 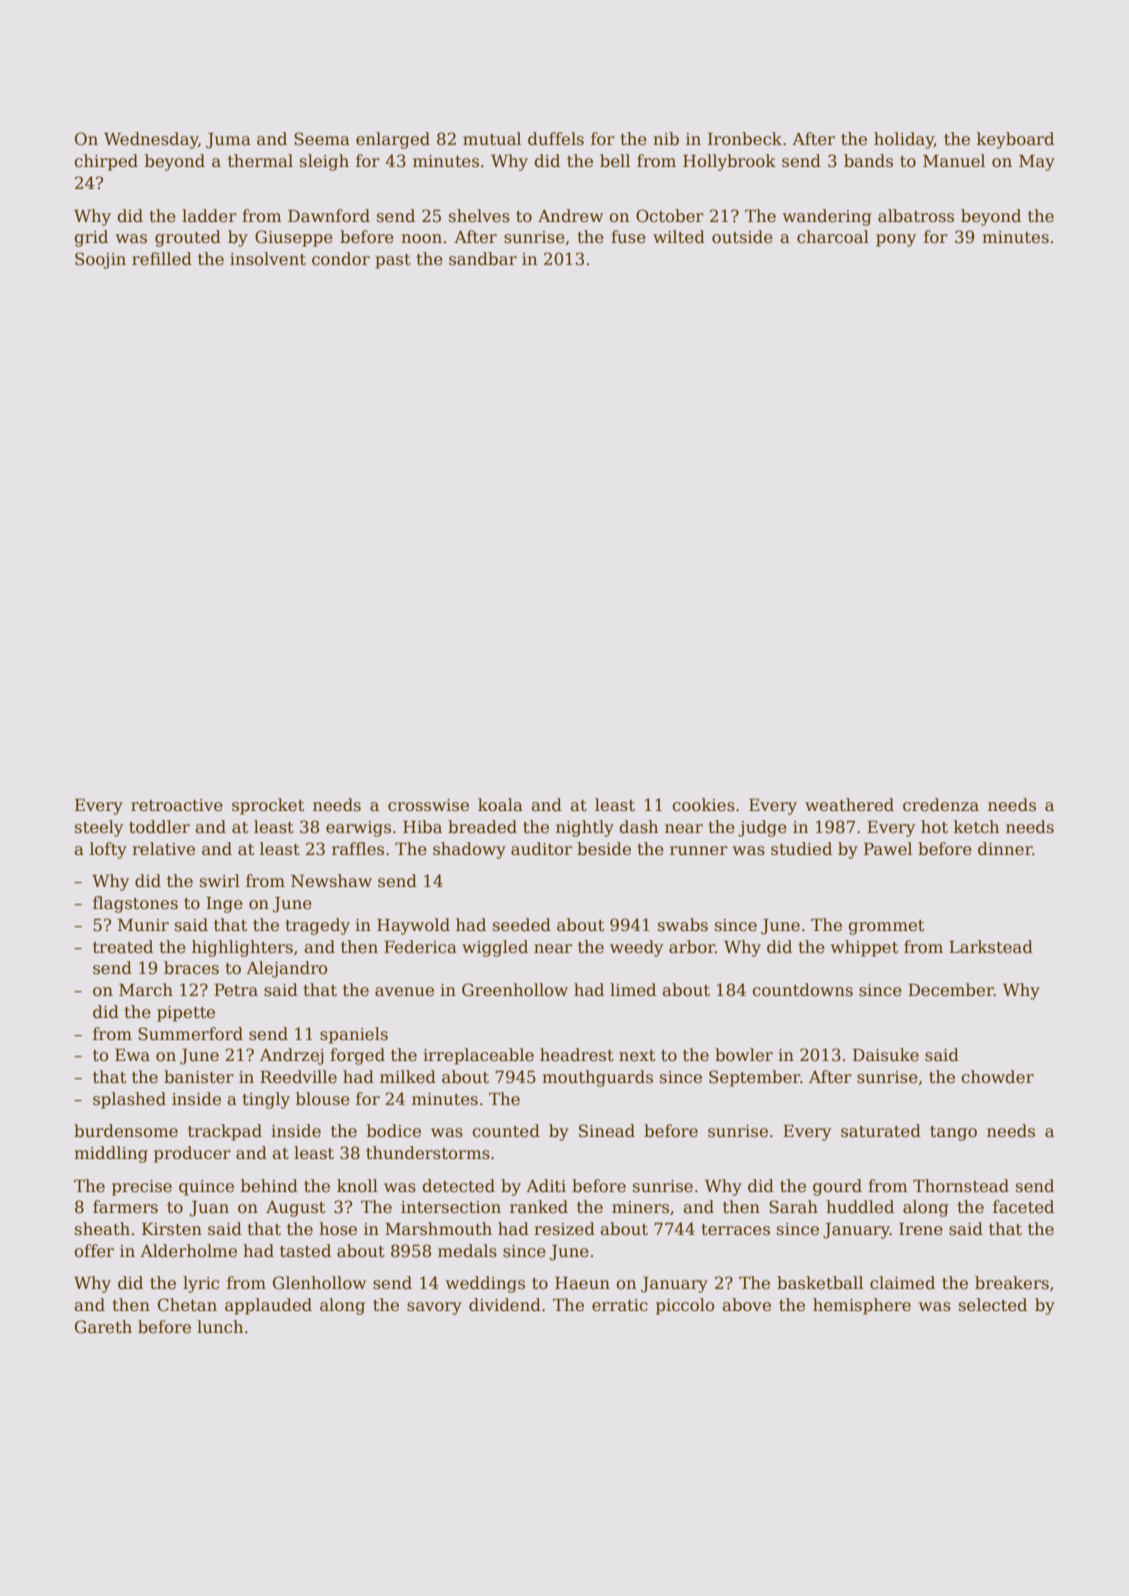 What do you see at coordinates (483, 259) in the screenshot?
I see `sandbar` at bounding box center [483, 259].
